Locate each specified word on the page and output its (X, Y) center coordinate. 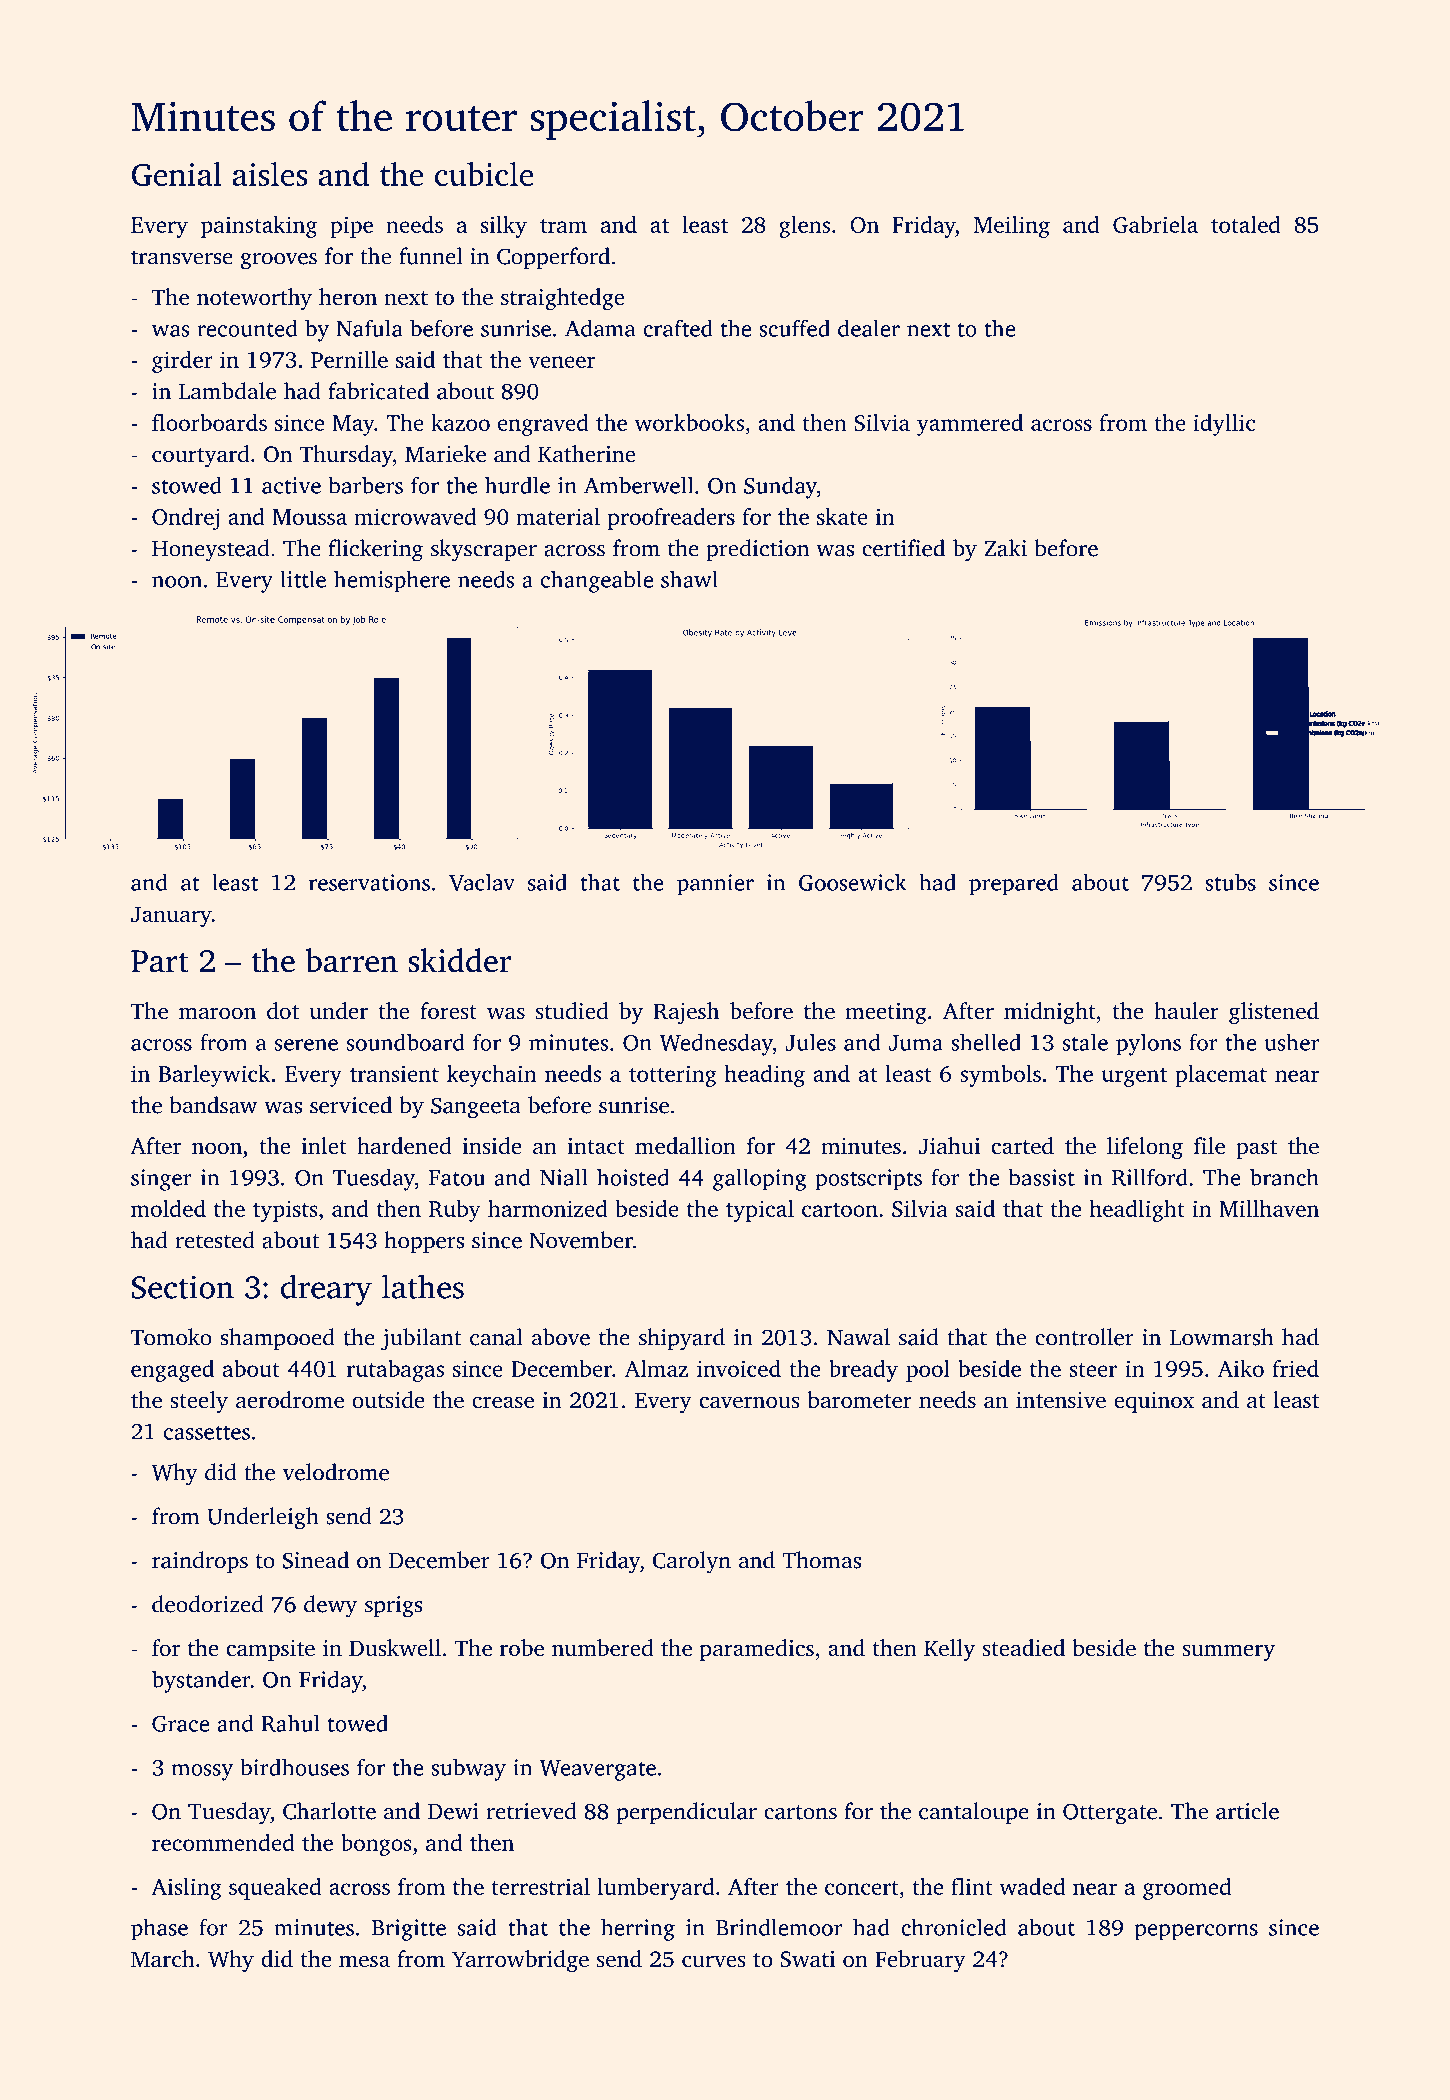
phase (159, 1930)
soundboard (406, 1042)
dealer (869, 328)
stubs (1230, 882)
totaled (1246, 224)
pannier (715, 885)
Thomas (821, 1560)
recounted (247, 328)
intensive (1061, 1400)
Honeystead (210, 550)
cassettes (207, 1432)
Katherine (586, 453)
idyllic (1224, 425)
